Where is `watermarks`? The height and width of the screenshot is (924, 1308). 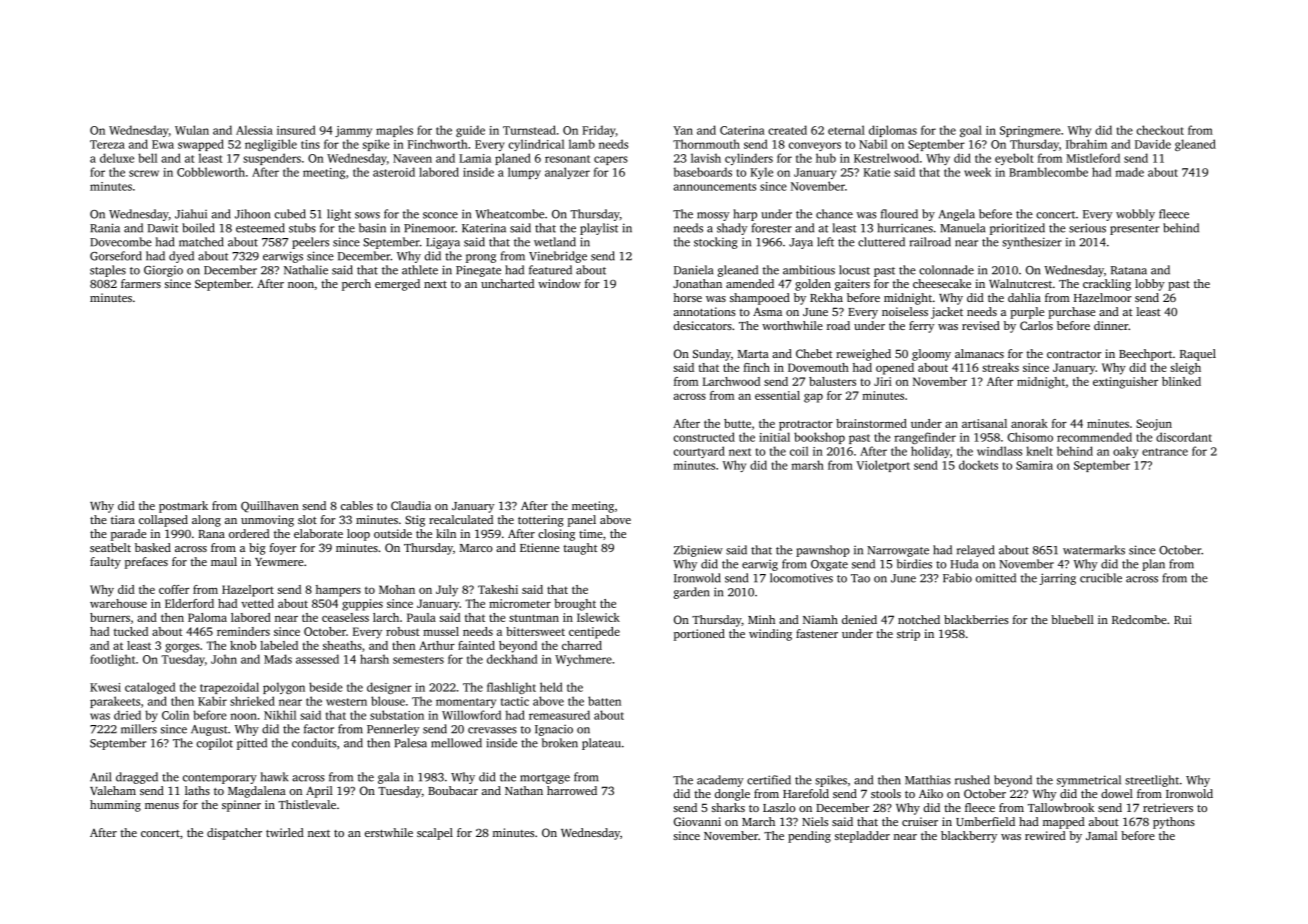
watermarks is located at coordinates (1094, 550).
